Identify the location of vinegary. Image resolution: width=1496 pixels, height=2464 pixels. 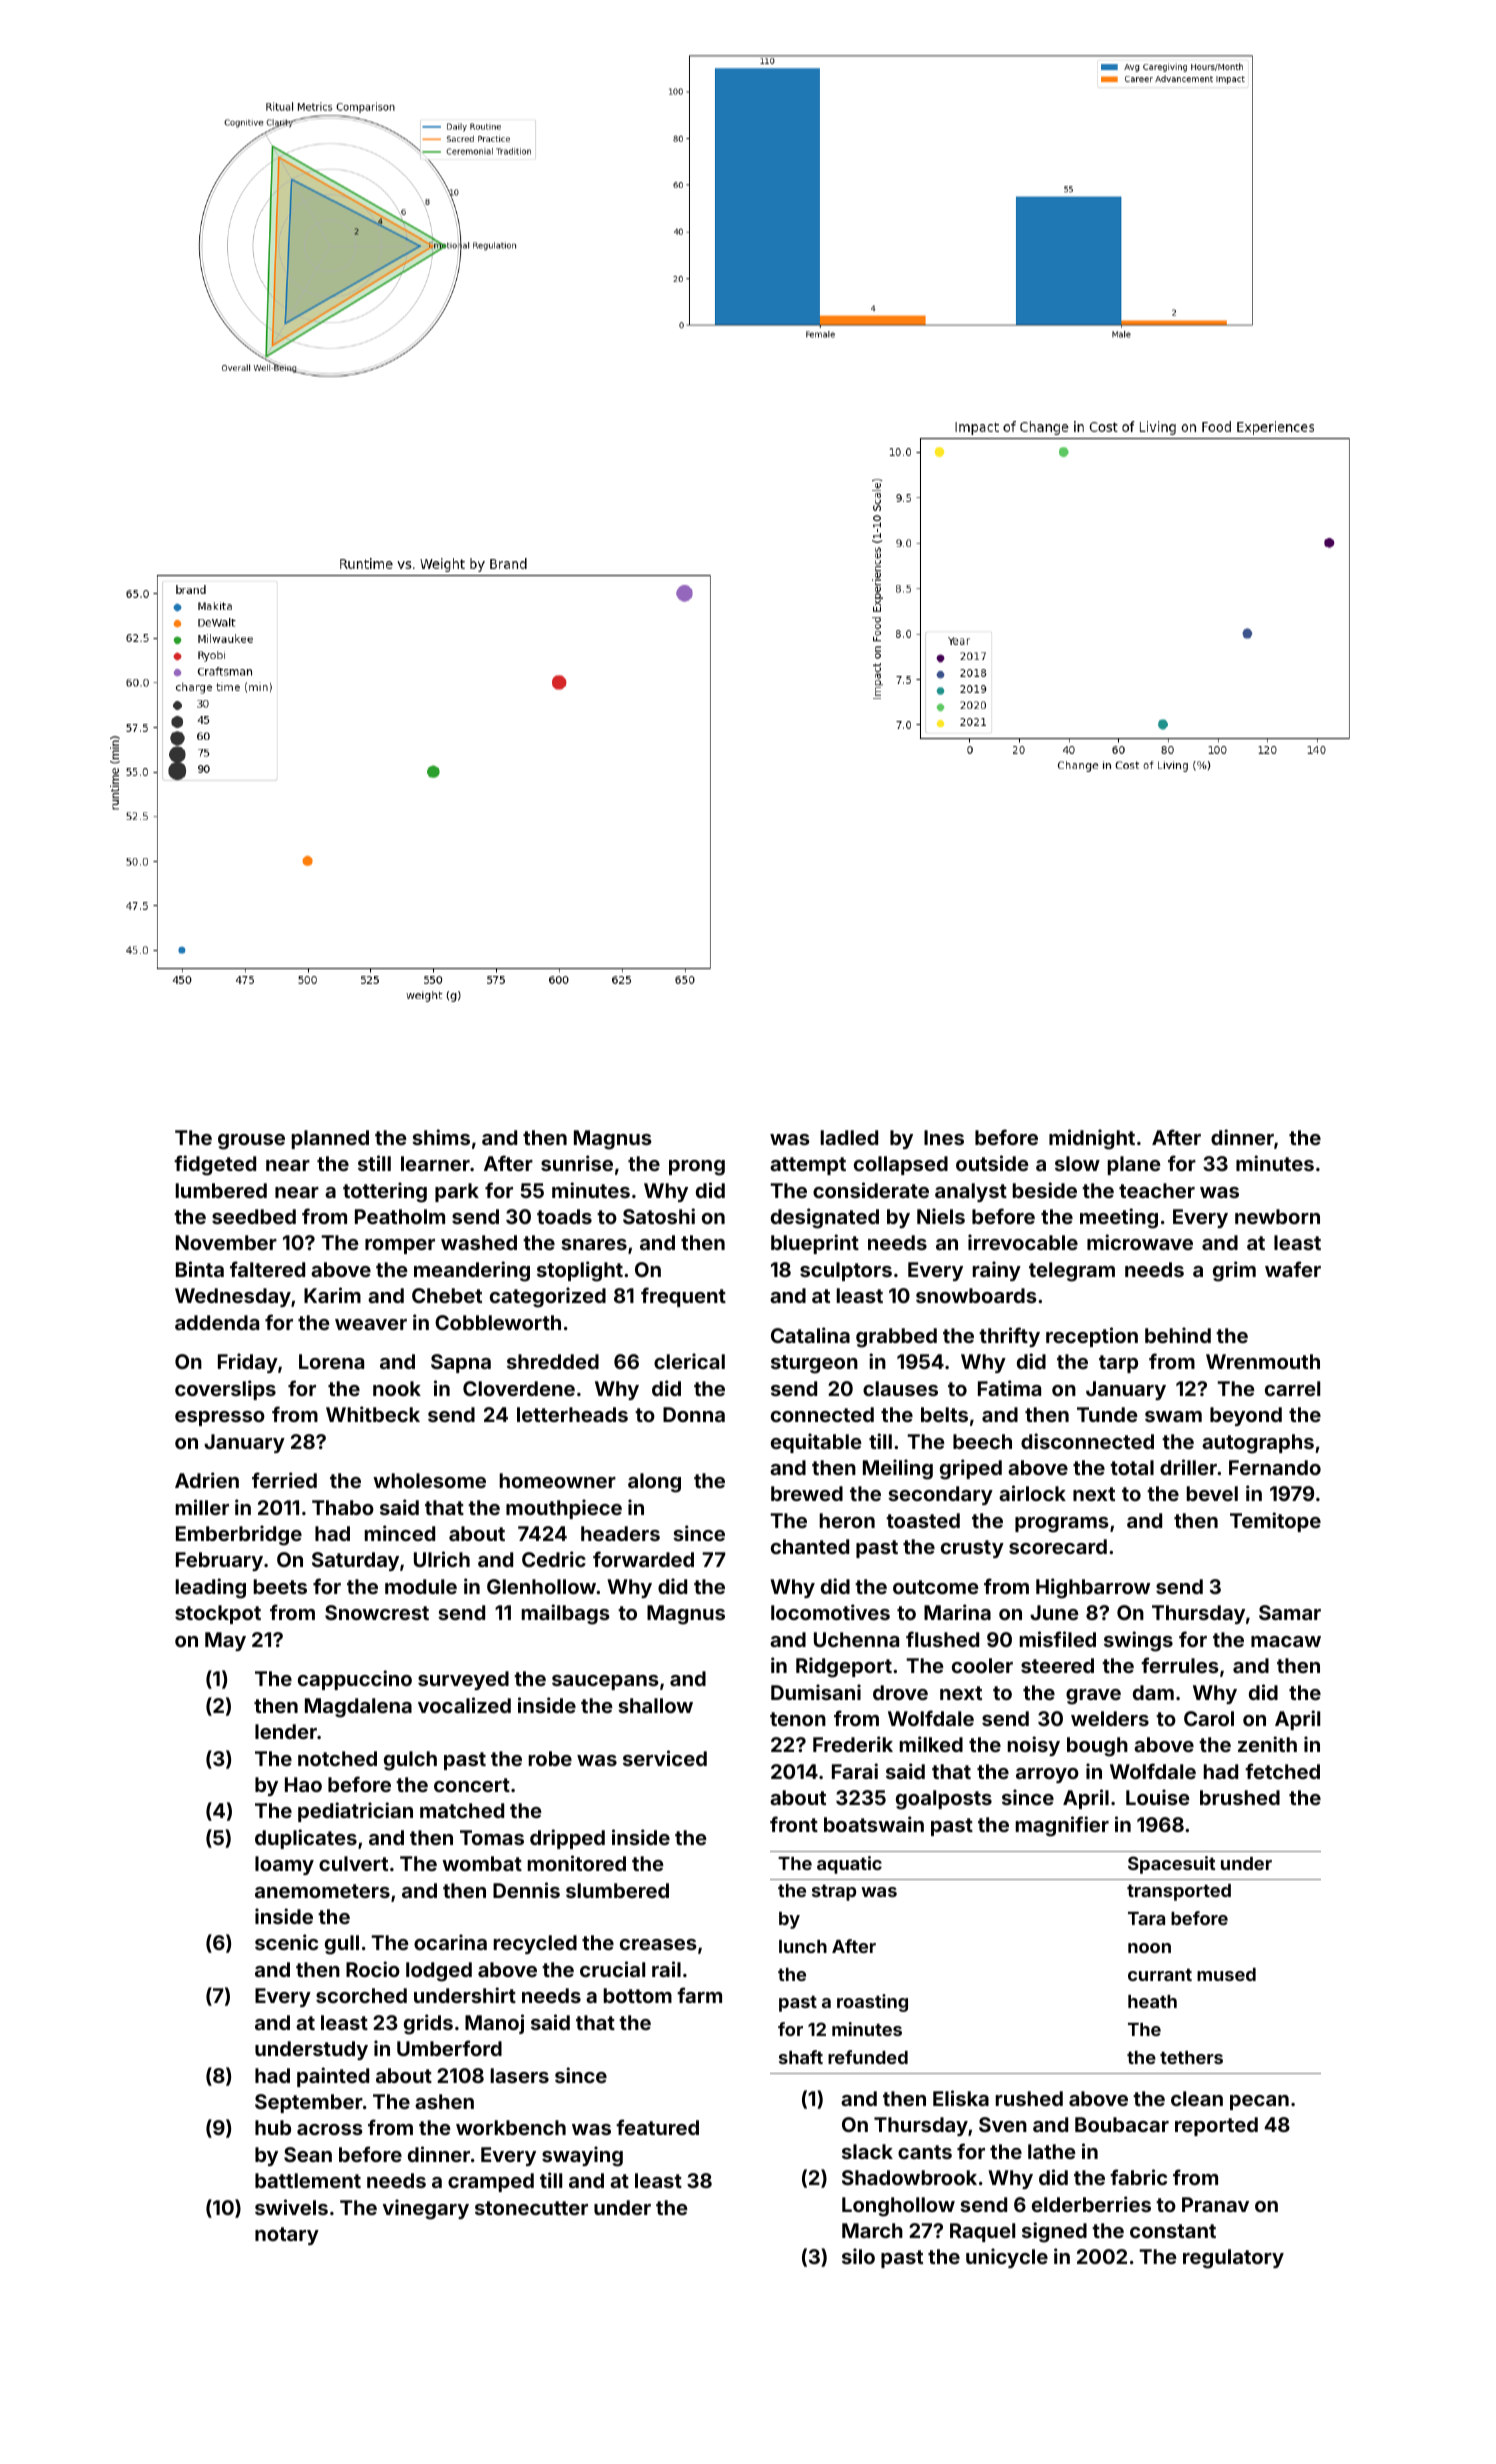
(425, 2209).
